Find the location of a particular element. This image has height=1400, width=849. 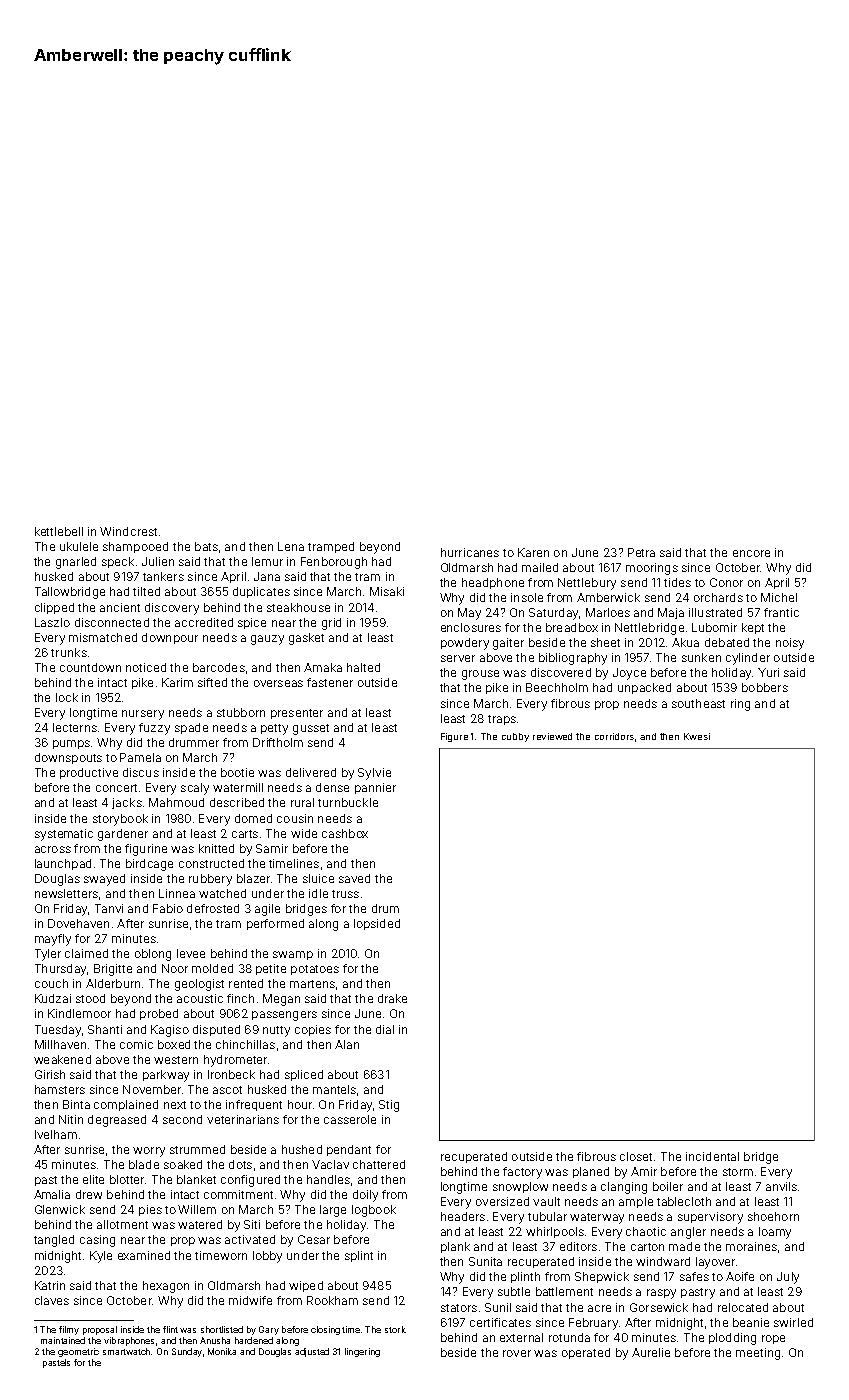

watered is located at coordinates (200, 1224).
